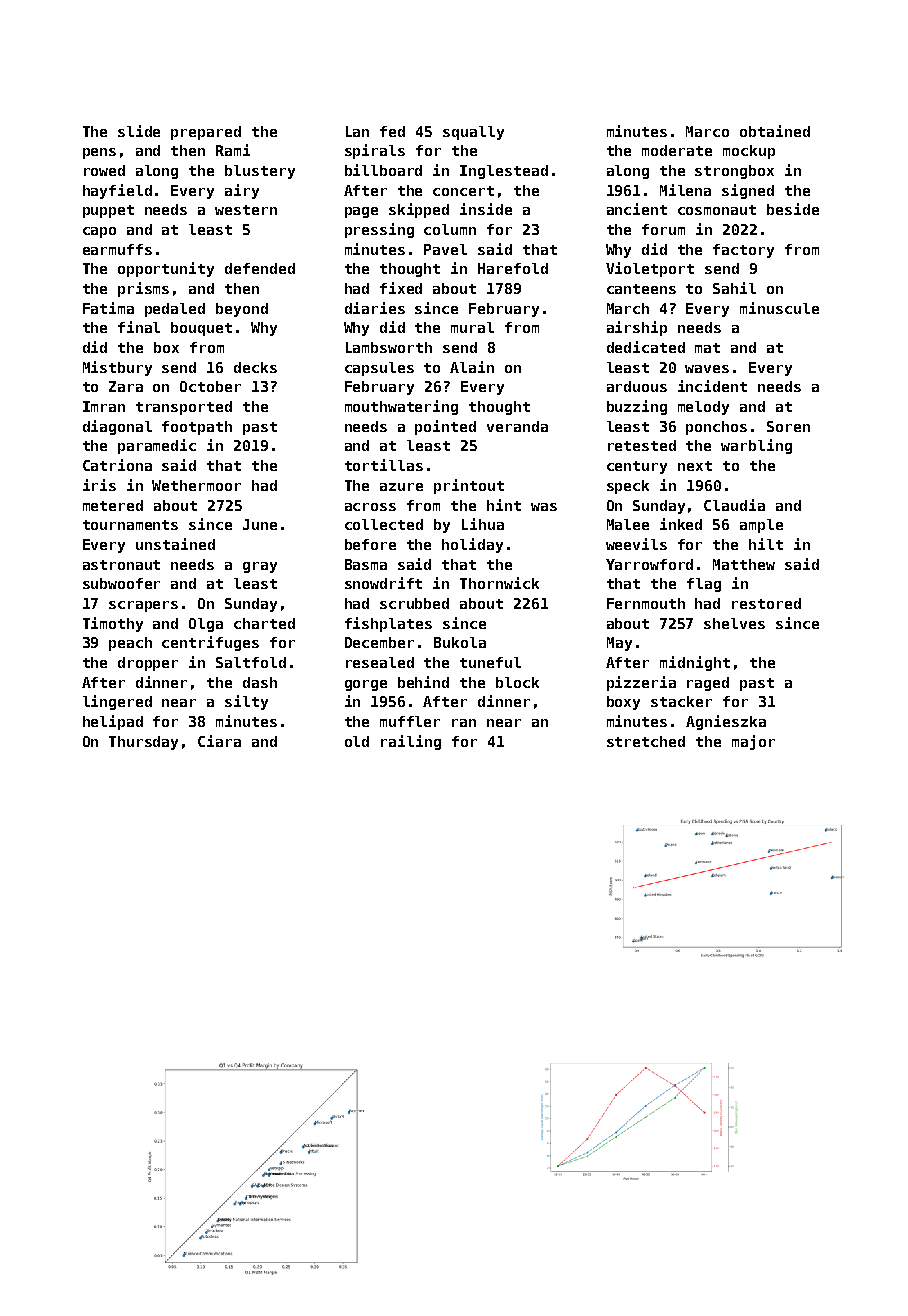  I want to click on mural, so click(472, 327).
